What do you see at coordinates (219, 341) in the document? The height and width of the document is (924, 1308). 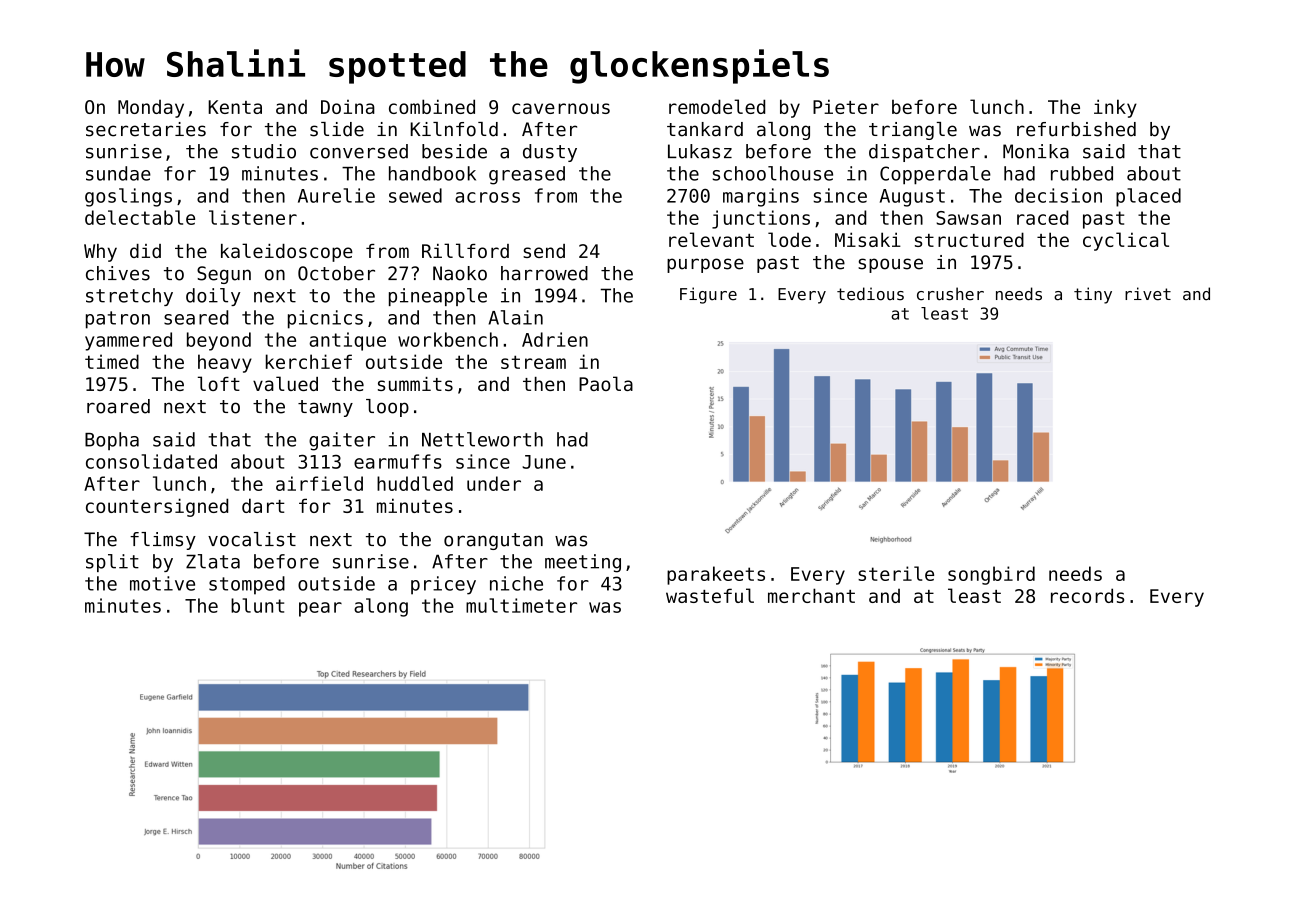 I see `beyond` at bounding box center [219, 341].
